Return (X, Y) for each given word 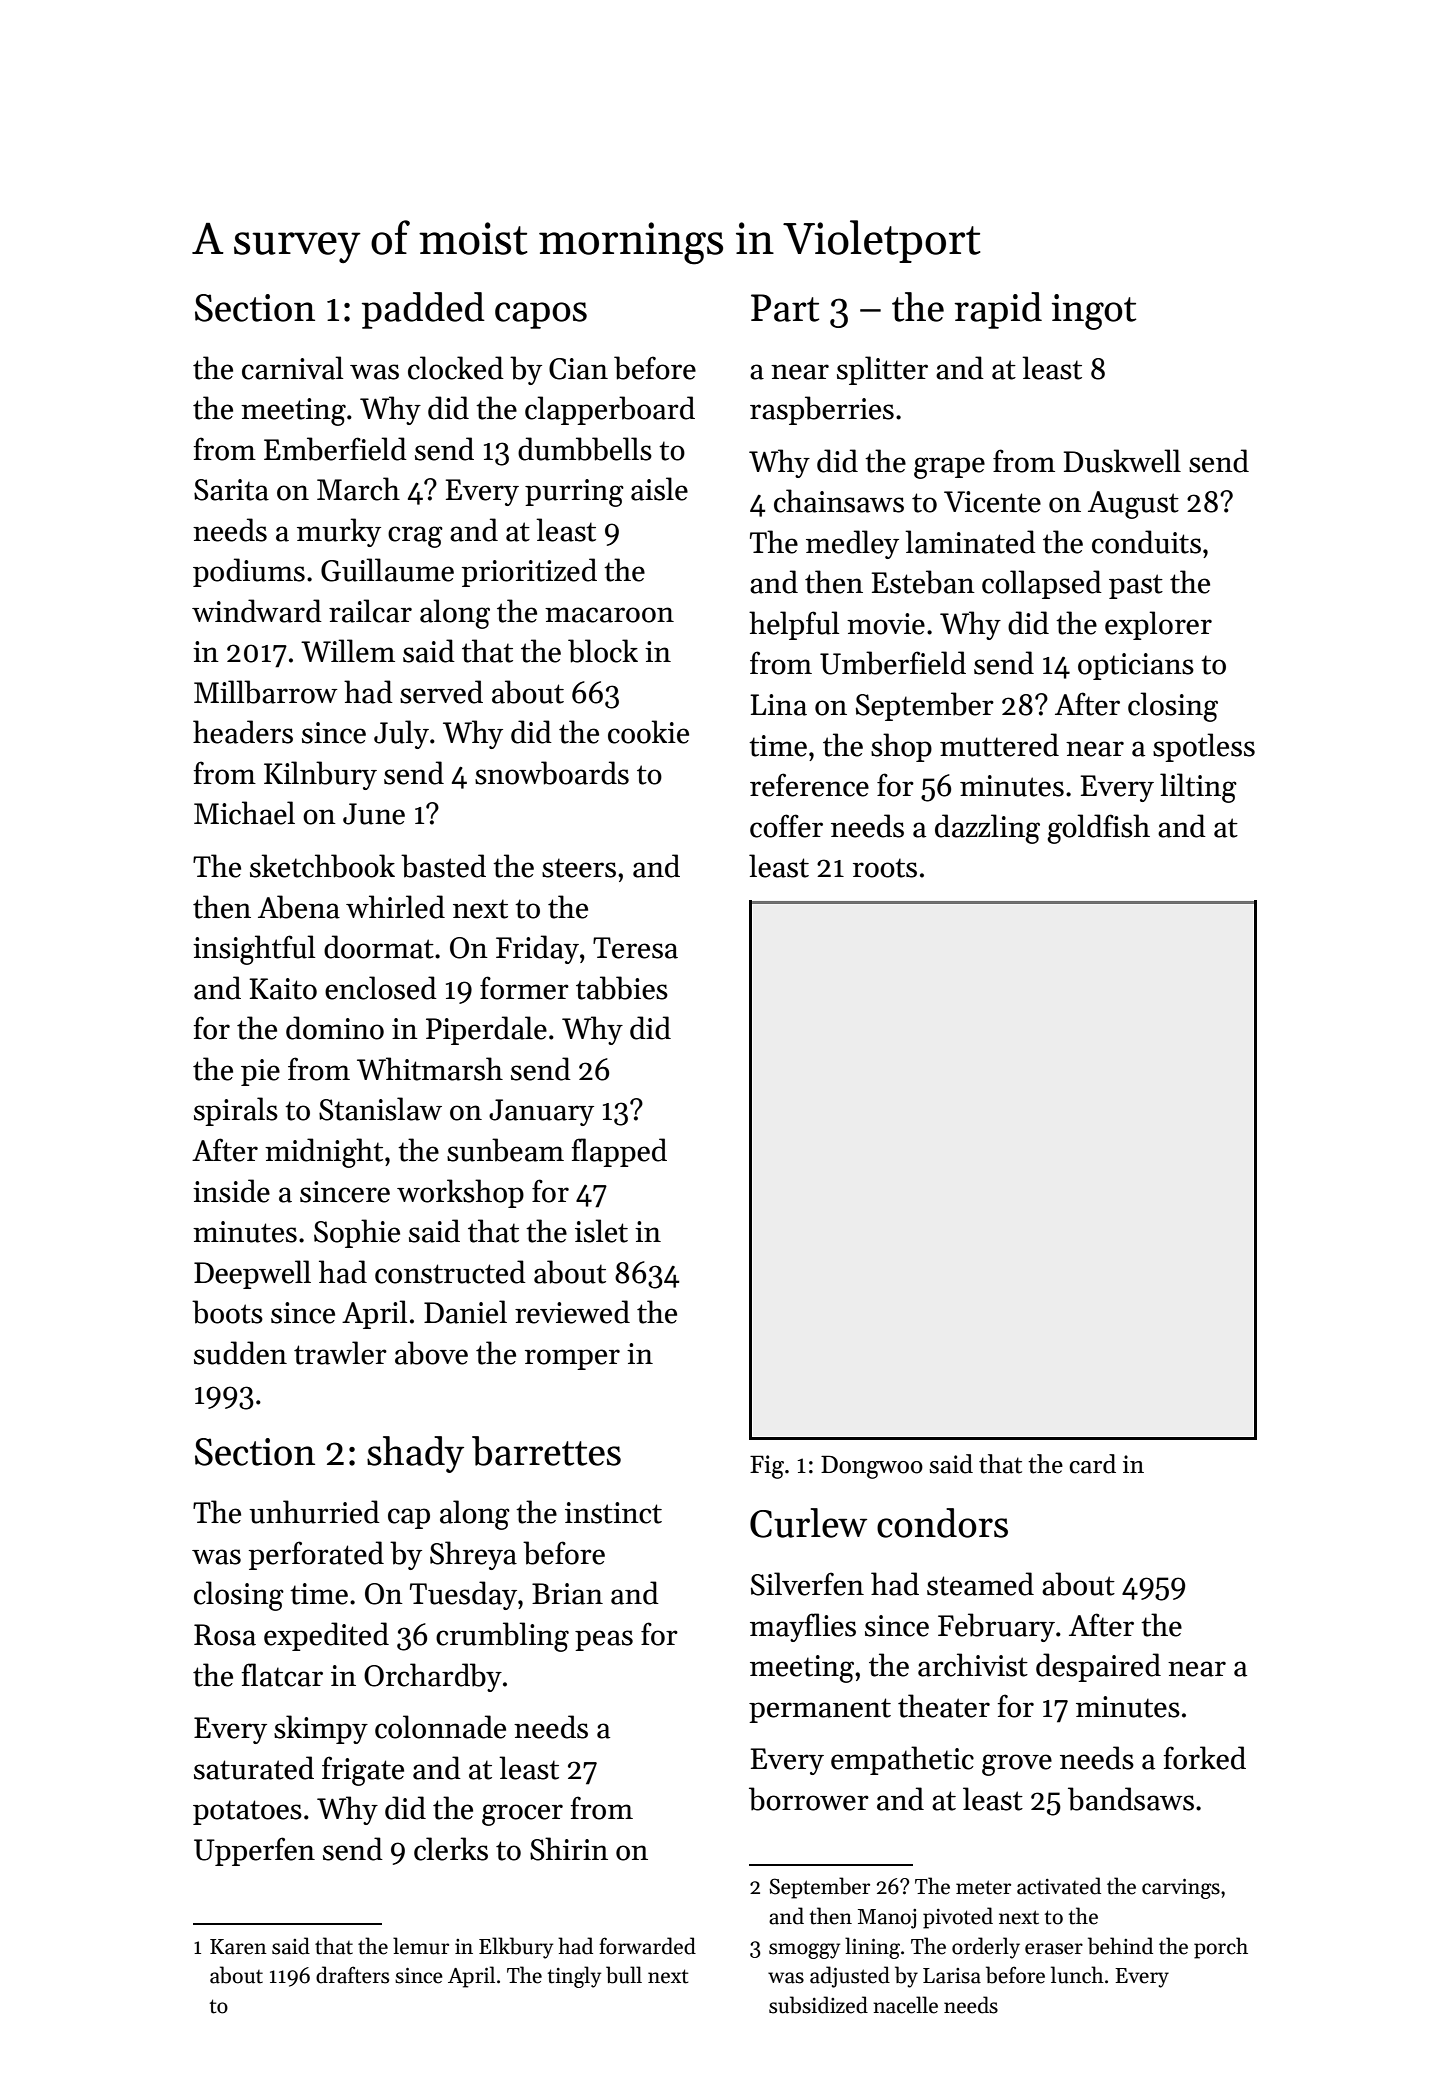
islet (601, 1231)
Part (785, 308)
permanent (820, 1710)
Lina (778, 705)
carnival (292, 368)
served (441, 692)
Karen (238, 1947)
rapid (998, 310)
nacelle (905, 2005)
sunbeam (505, 1150)
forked (1205, 1758)
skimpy (321, 1729)
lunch (1077, 1975)
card (1092, 1464)
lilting (1198, 788)
